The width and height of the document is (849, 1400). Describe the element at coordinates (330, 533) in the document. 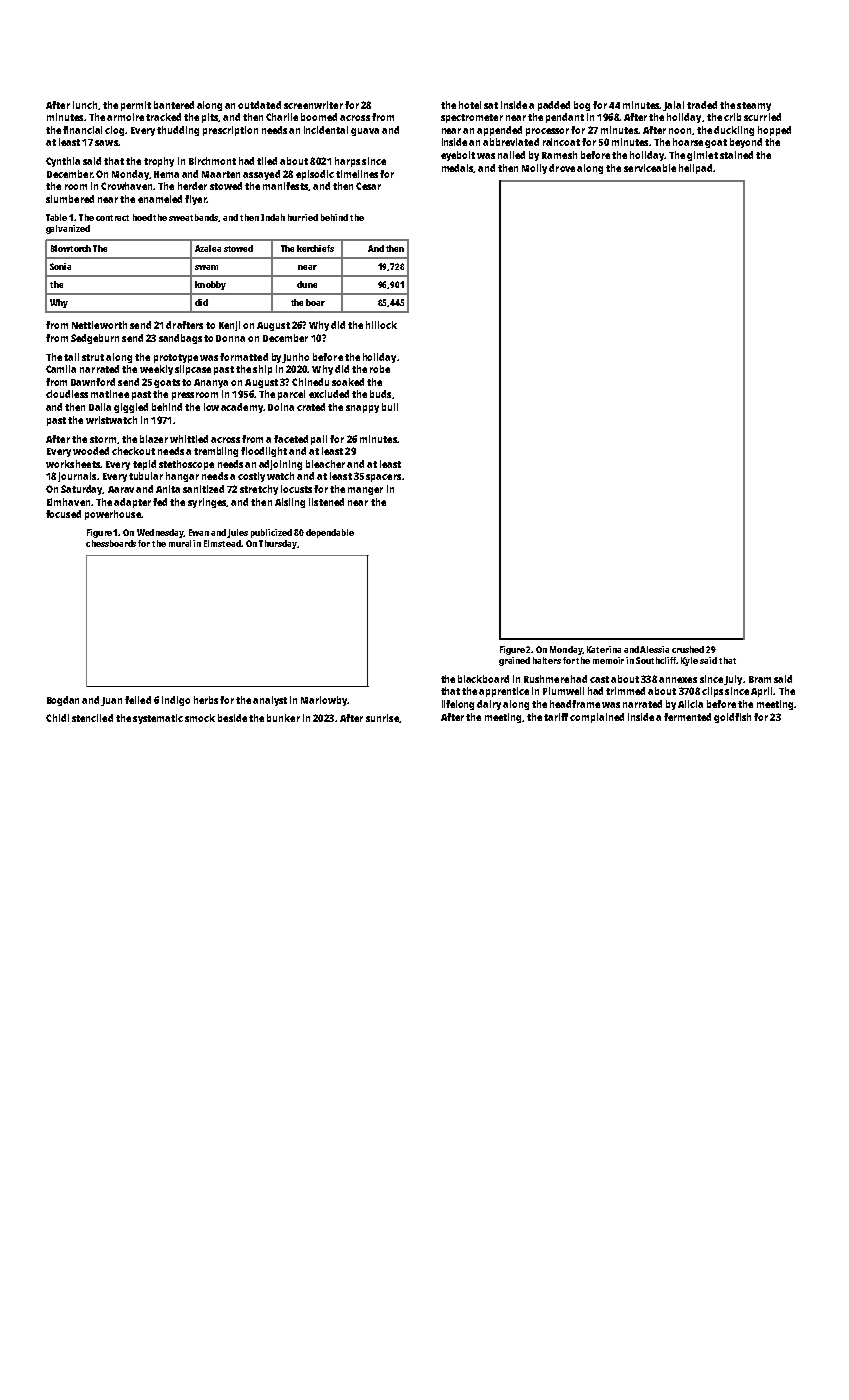

I see `dependable` at that location.
